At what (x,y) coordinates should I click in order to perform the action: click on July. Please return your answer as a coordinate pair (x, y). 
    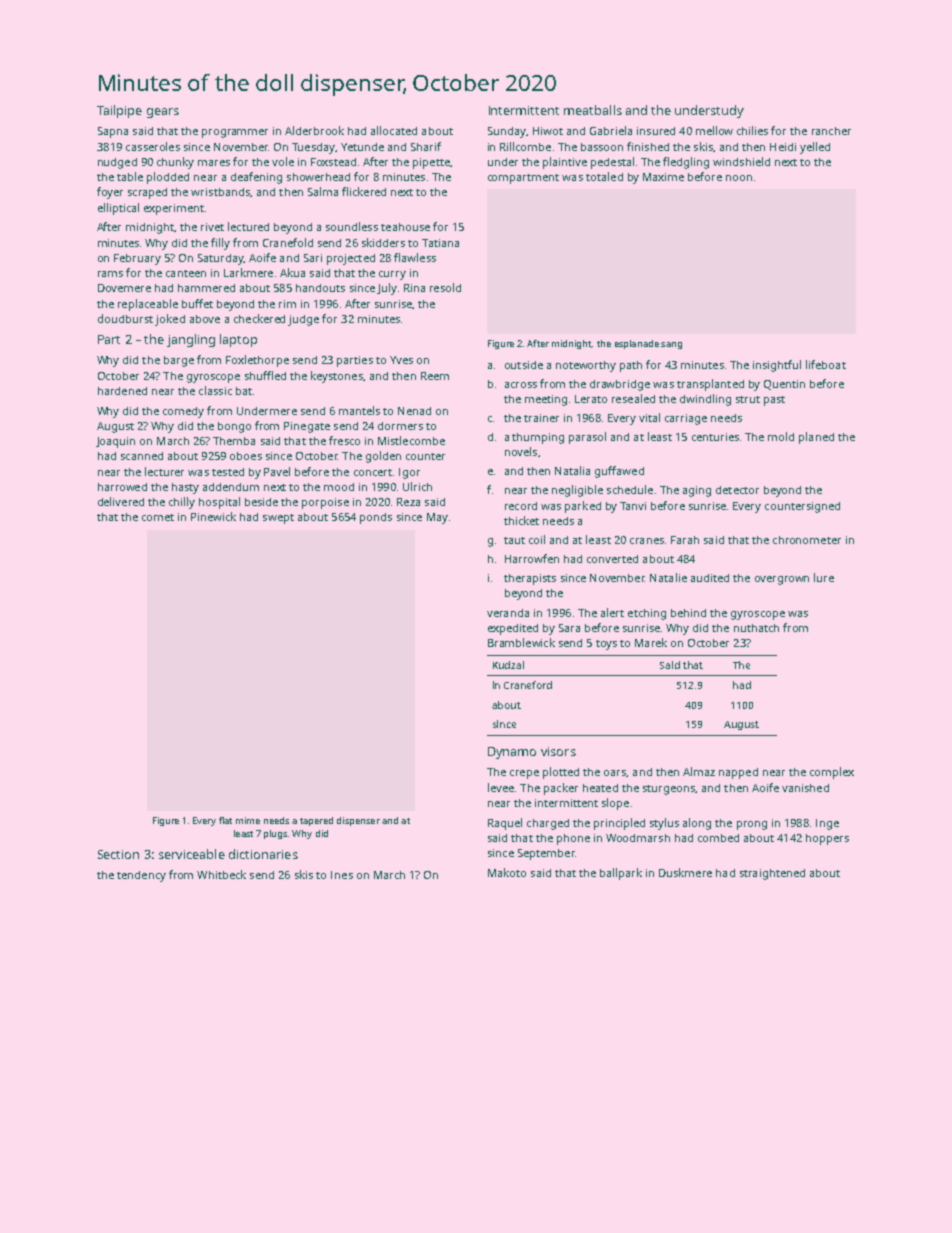
    Looking at the image, I should click on (387, 289).
